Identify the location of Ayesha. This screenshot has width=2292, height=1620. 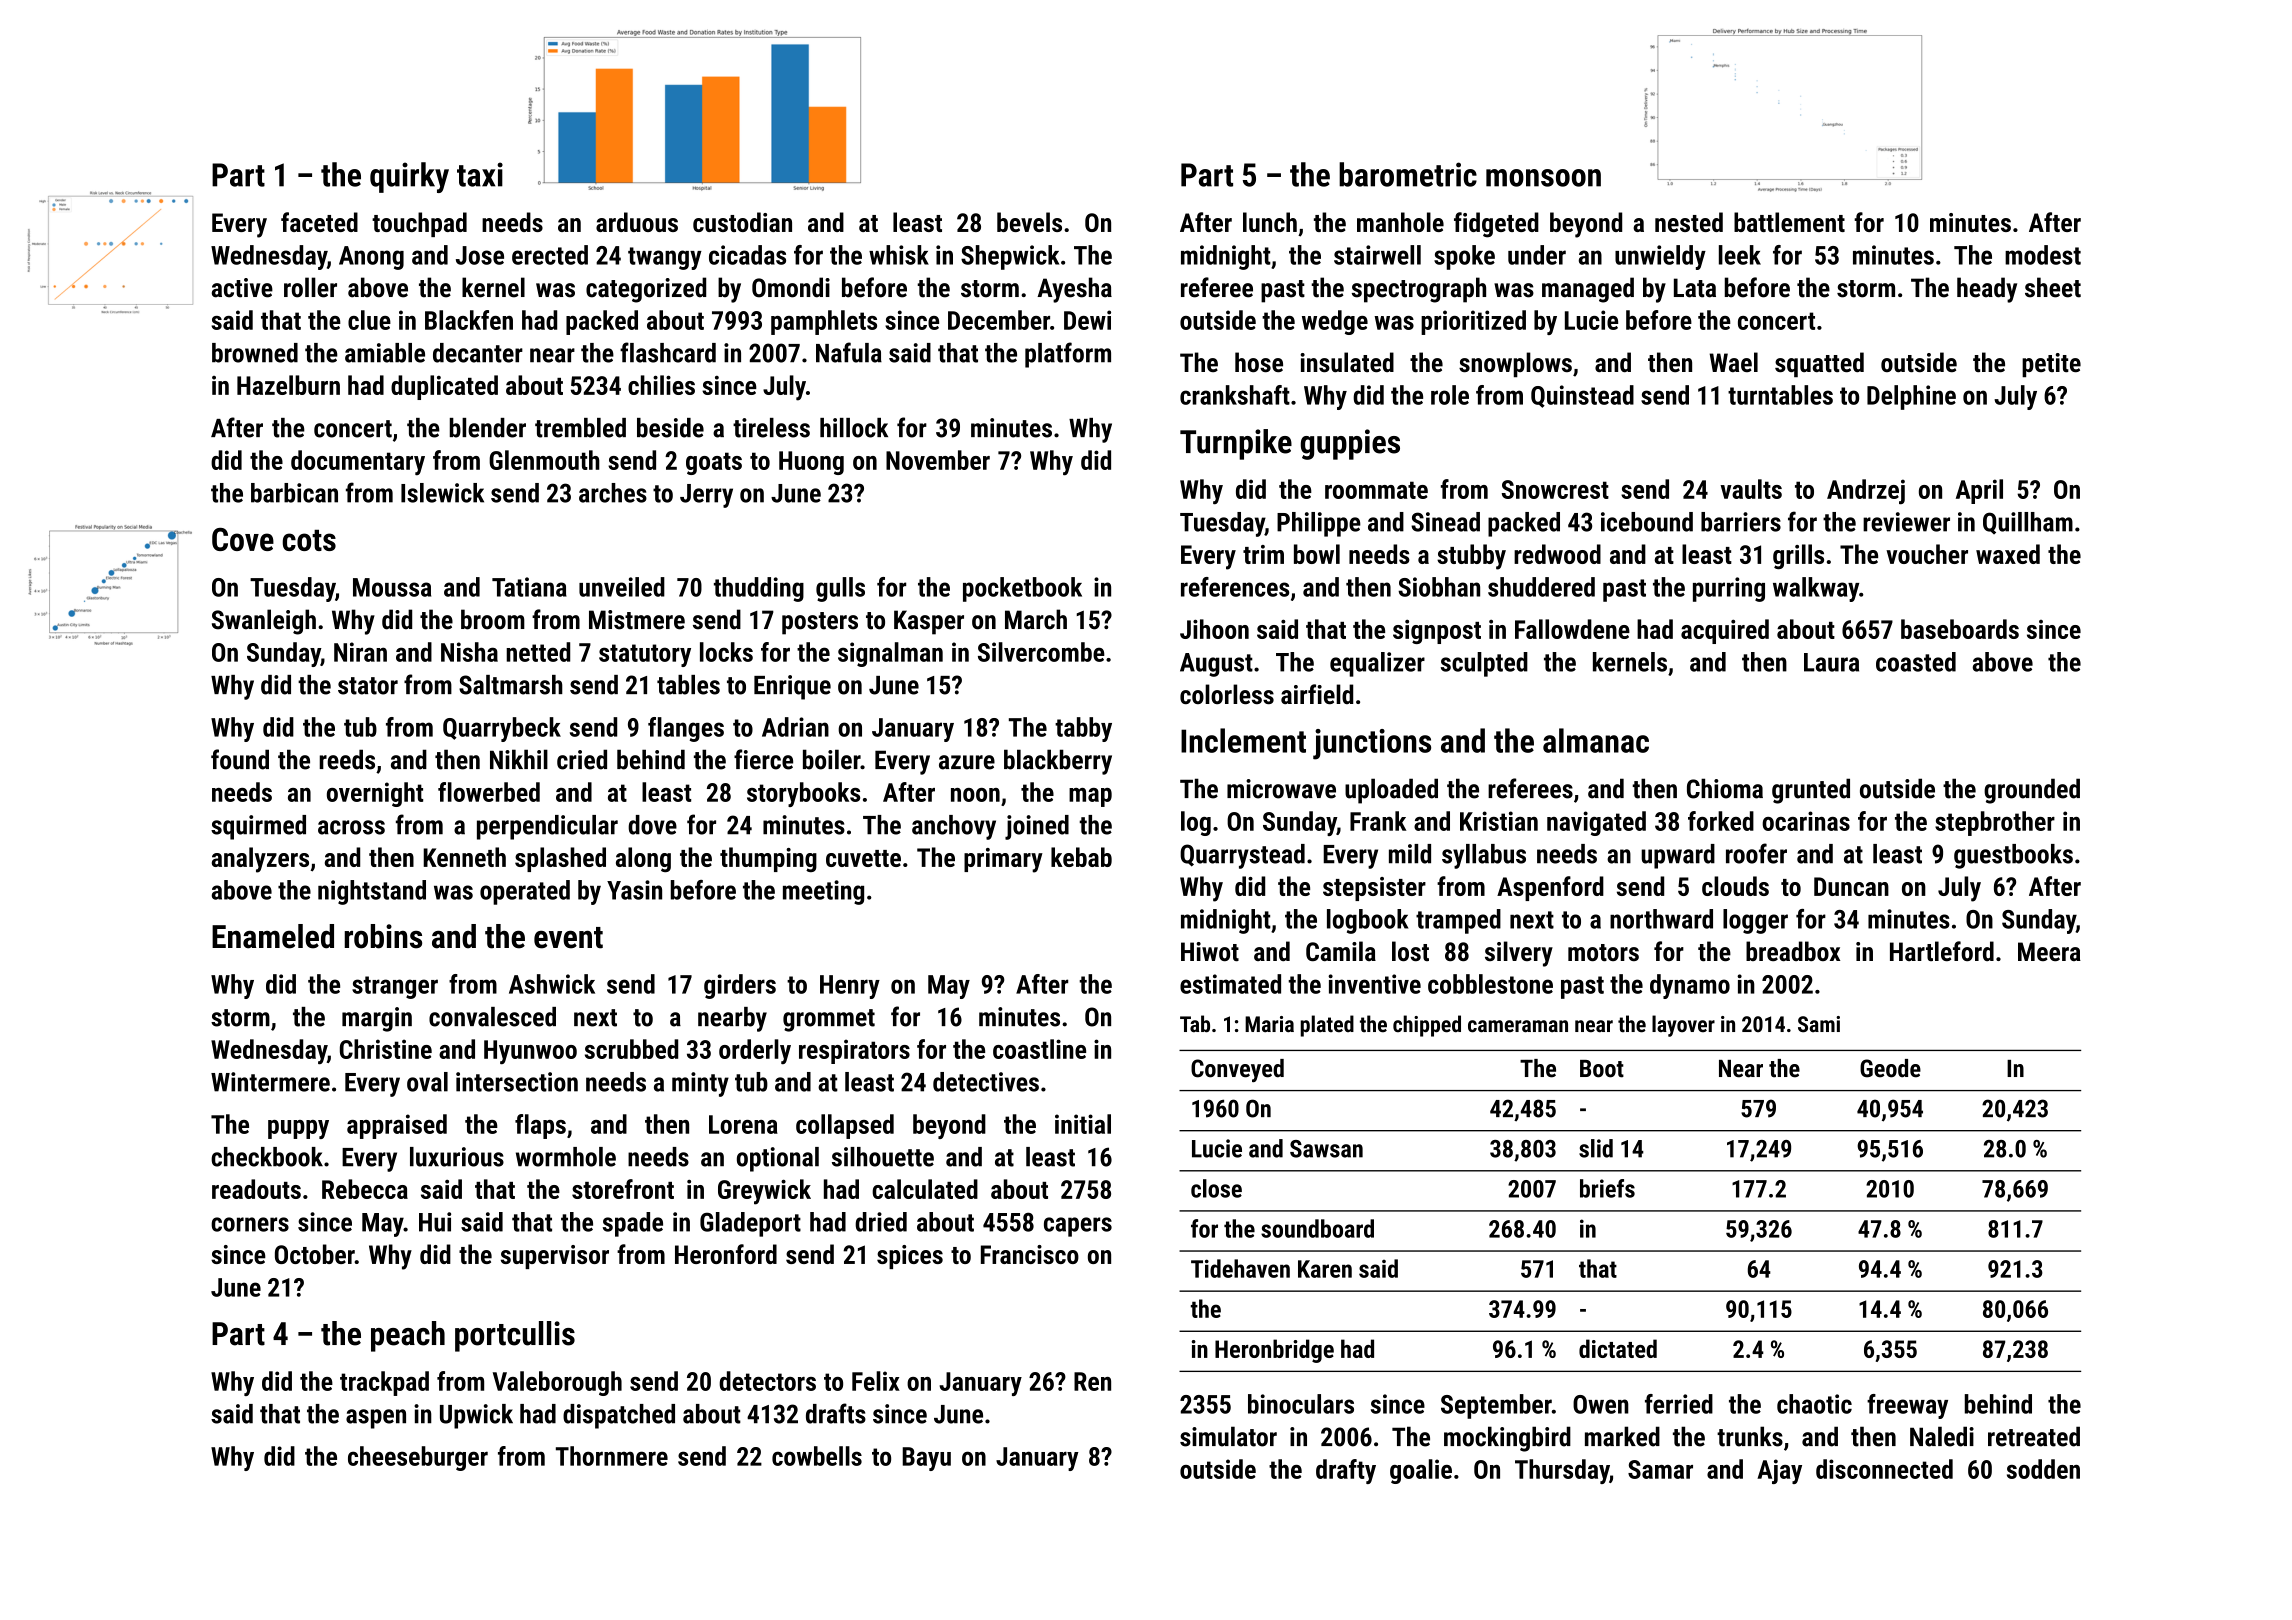
(1074, 290).
